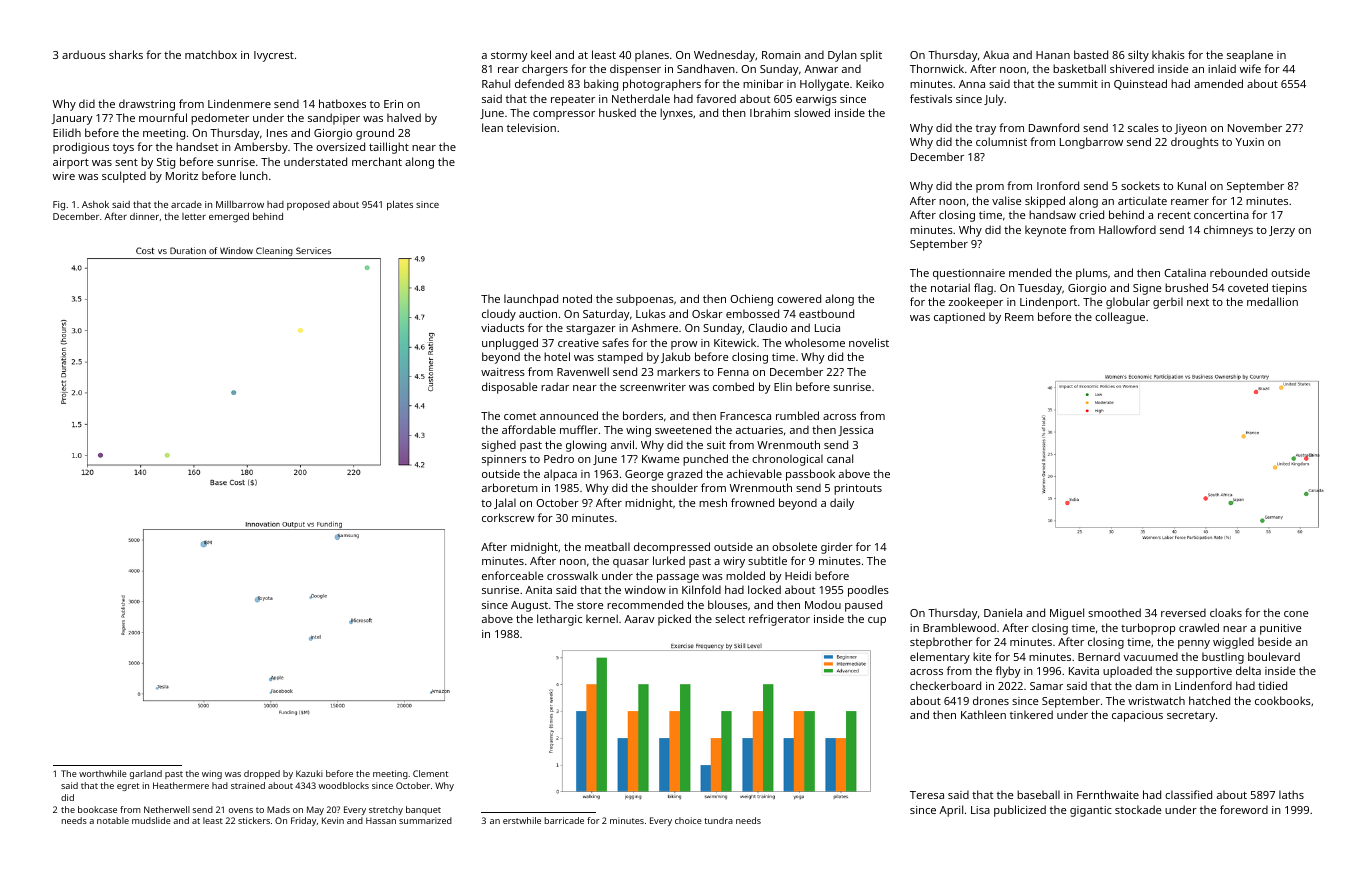 The width and height of the document is (1372, 887). I want to click on wife, so click(1250, 68).
